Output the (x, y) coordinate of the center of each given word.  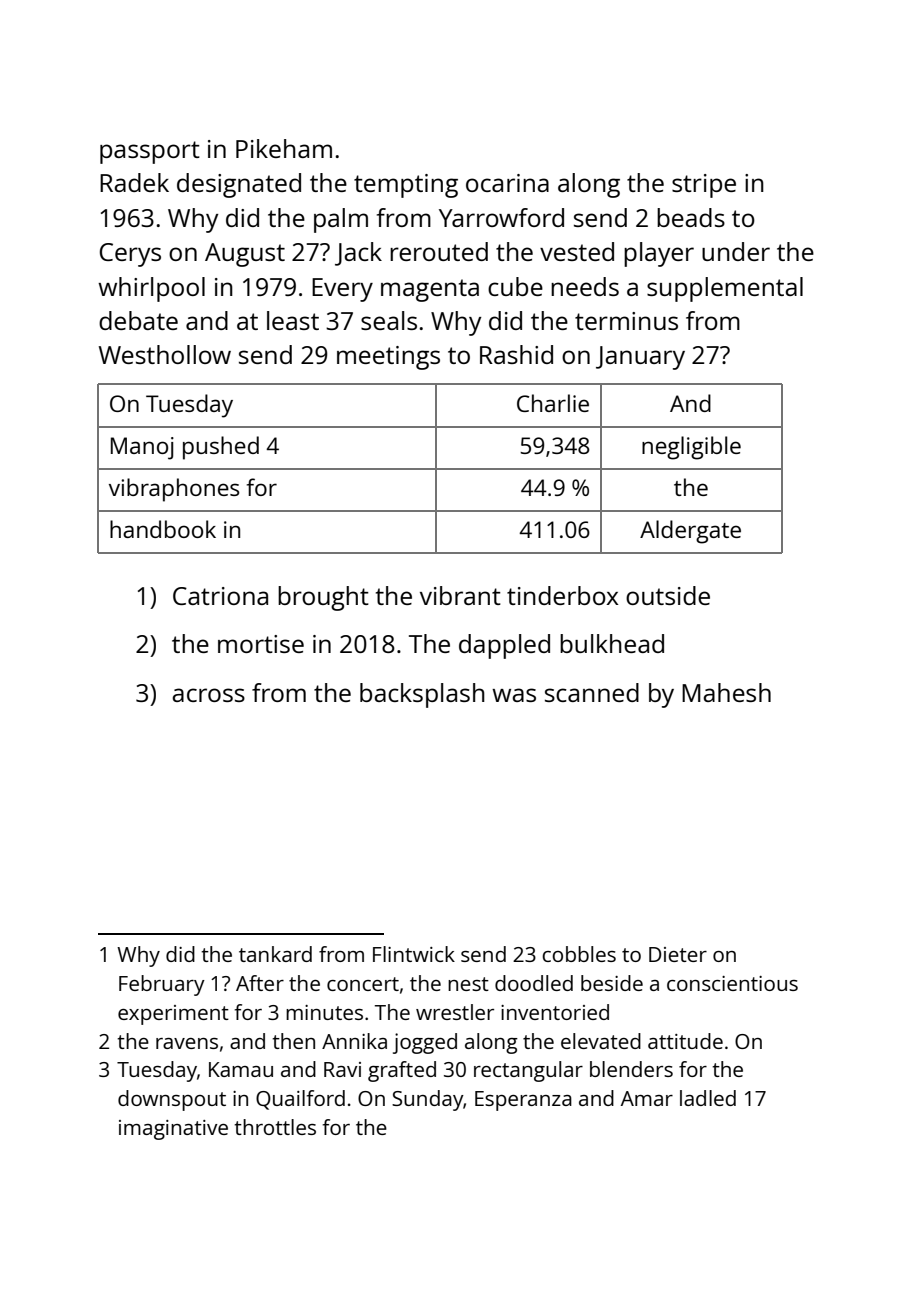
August (245, 255)
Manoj (142, 448)
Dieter (678, 954)
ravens (187, 1043)
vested (577, 251)
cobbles (579, 954)
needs (585, 286)
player (659, 254)
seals (389, 320)
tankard (275, 954)
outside (668, 595)
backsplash (422, 695)
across (208, 695)
